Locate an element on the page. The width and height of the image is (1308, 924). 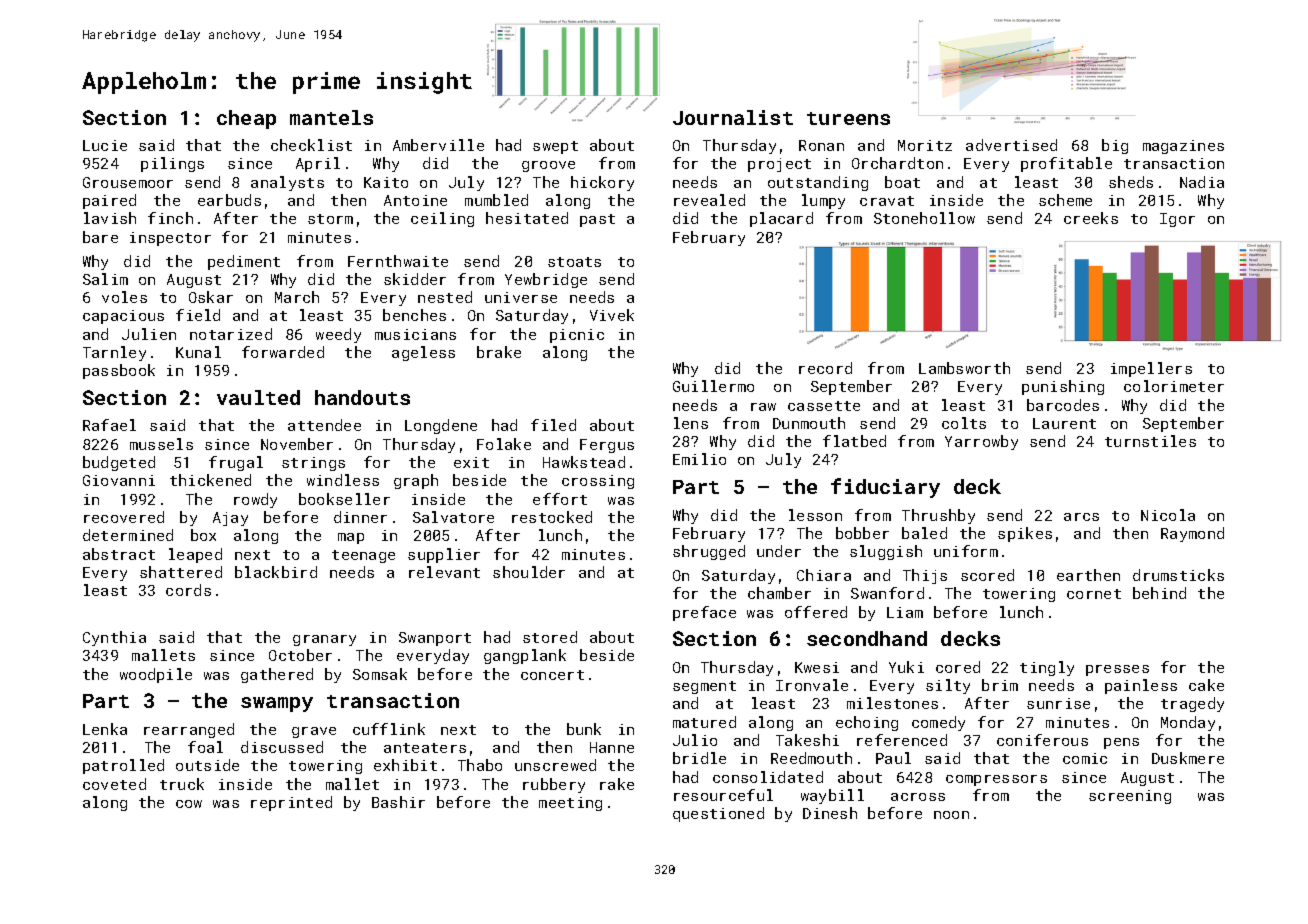
cassette is located at coordinates (824, 406).
